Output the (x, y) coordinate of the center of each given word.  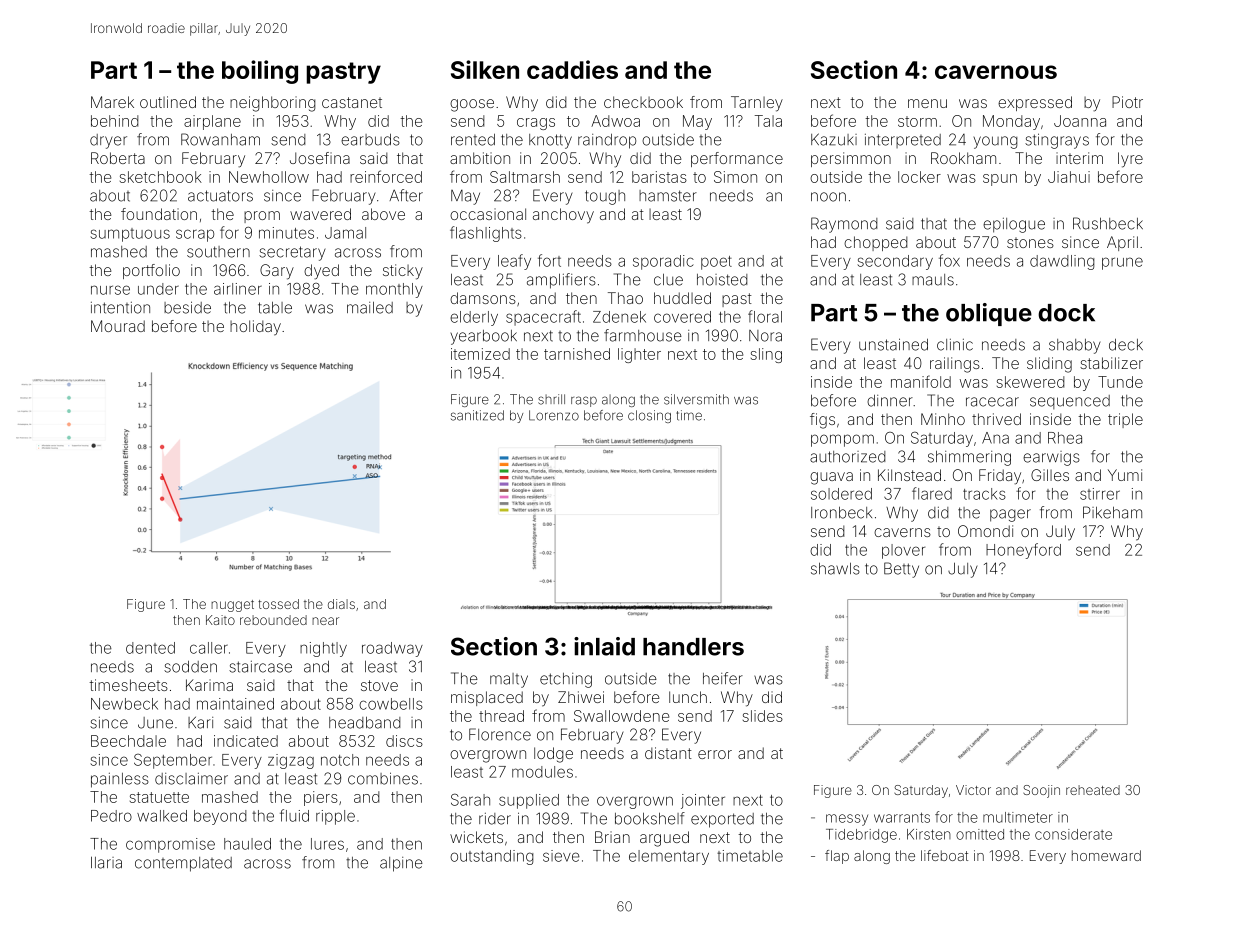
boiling (260, 72)
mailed (370, 308)
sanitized (477, 415)
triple (1125, 420)
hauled (247, 844)
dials (341, 604)
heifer (723, 678)
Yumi (1125, 475)
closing (649, 416)
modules (542, 772)
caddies (572, 69)
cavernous (996, 72)
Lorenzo (554, 415)
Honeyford (1023, 551)
